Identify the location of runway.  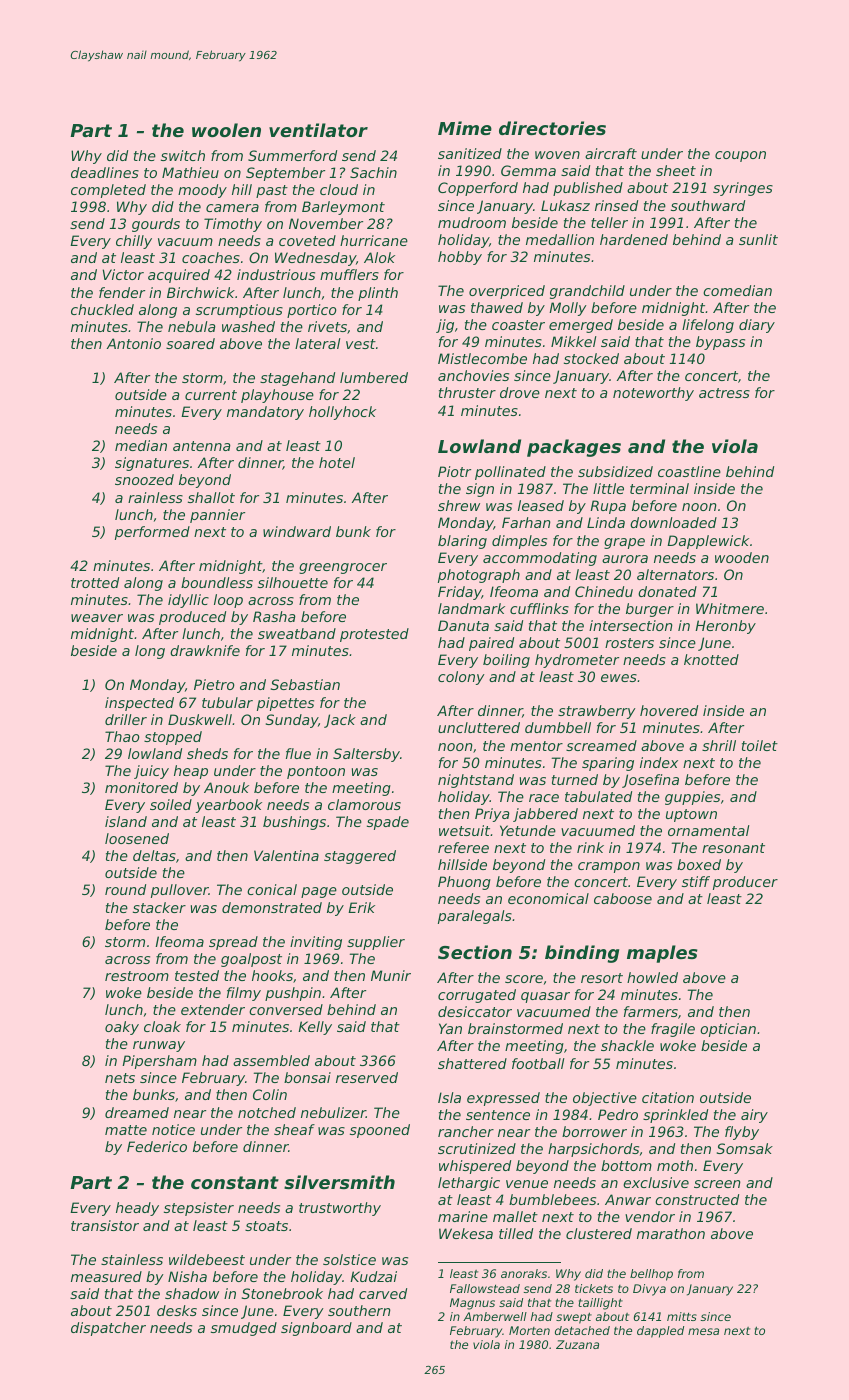
(159, 1046).
